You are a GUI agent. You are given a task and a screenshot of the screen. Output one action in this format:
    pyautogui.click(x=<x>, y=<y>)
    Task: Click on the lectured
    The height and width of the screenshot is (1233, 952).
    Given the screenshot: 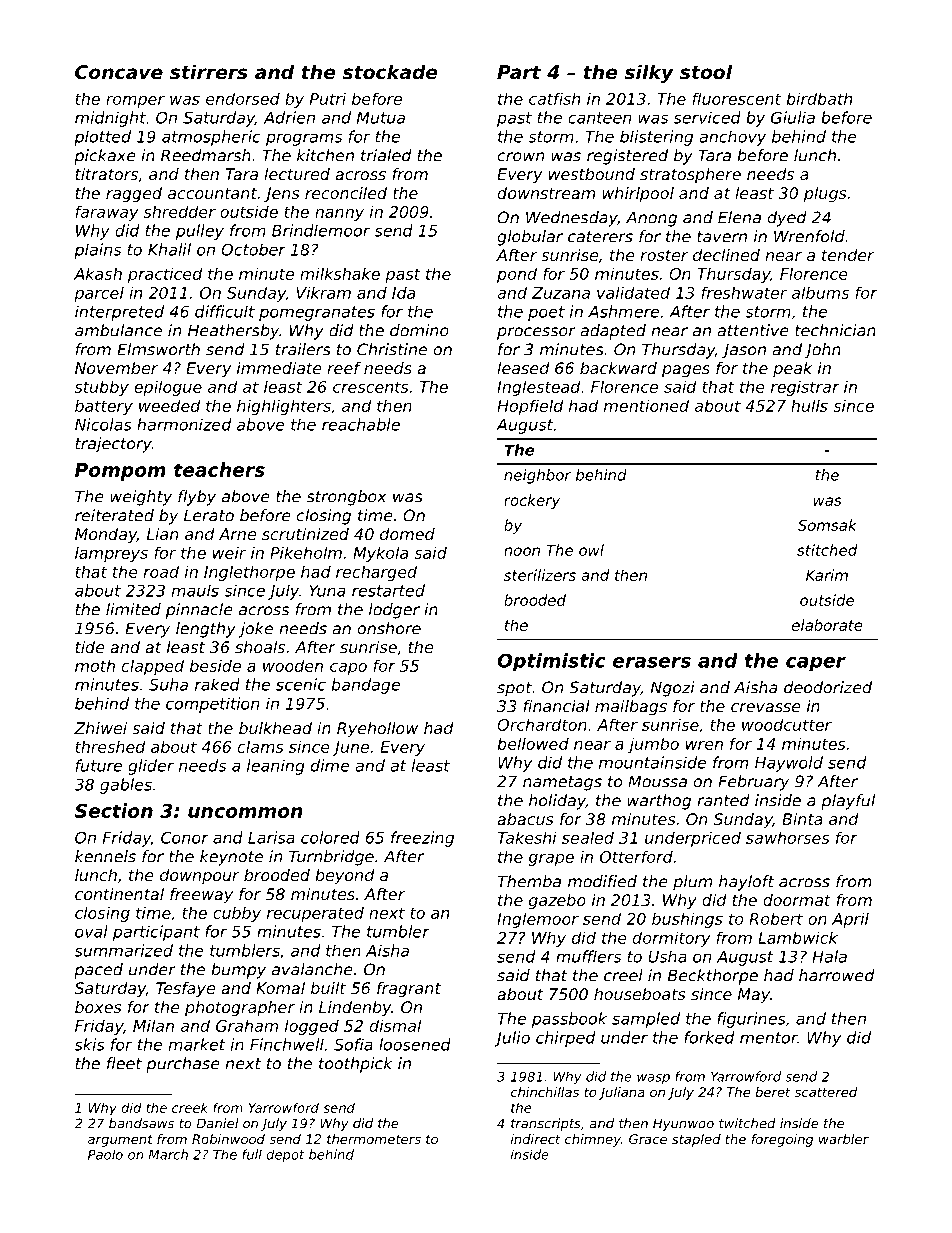 What is the action you would take?
    pyautogui.click(x=297, y=174)
